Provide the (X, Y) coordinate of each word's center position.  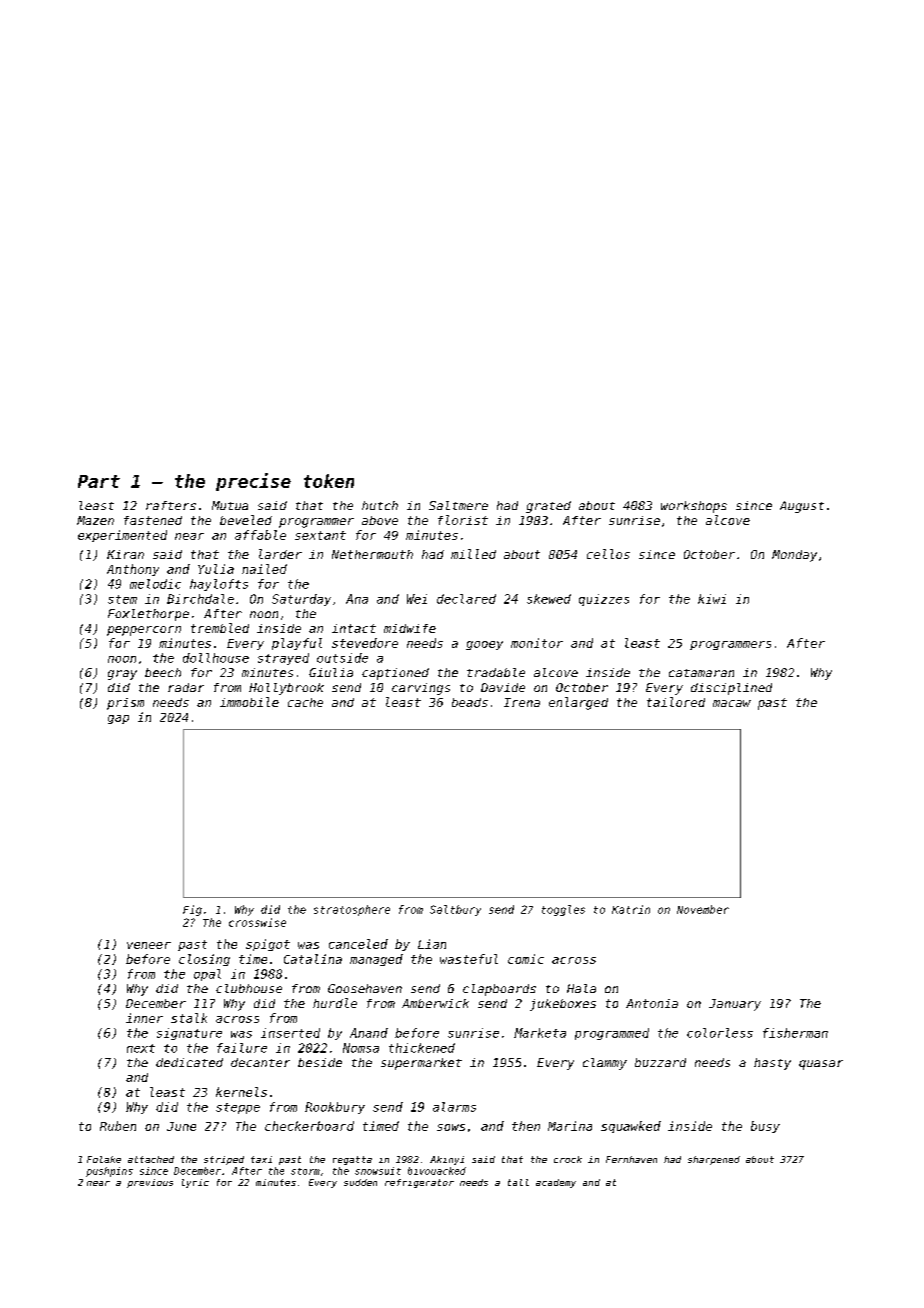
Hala (581, 988)
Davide (503, 687)
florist (463, 520)
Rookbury (335, 1108)
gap (118, 719)
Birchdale (200, 599)
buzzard (660, 1062)
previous (150, 1183)
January (735, 1005)
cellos (608, 554)
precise (253, 482)
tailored (676, 702)
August (802, 507)
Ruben (118, 1126)
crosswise (257, 922)
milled (473, 554)
